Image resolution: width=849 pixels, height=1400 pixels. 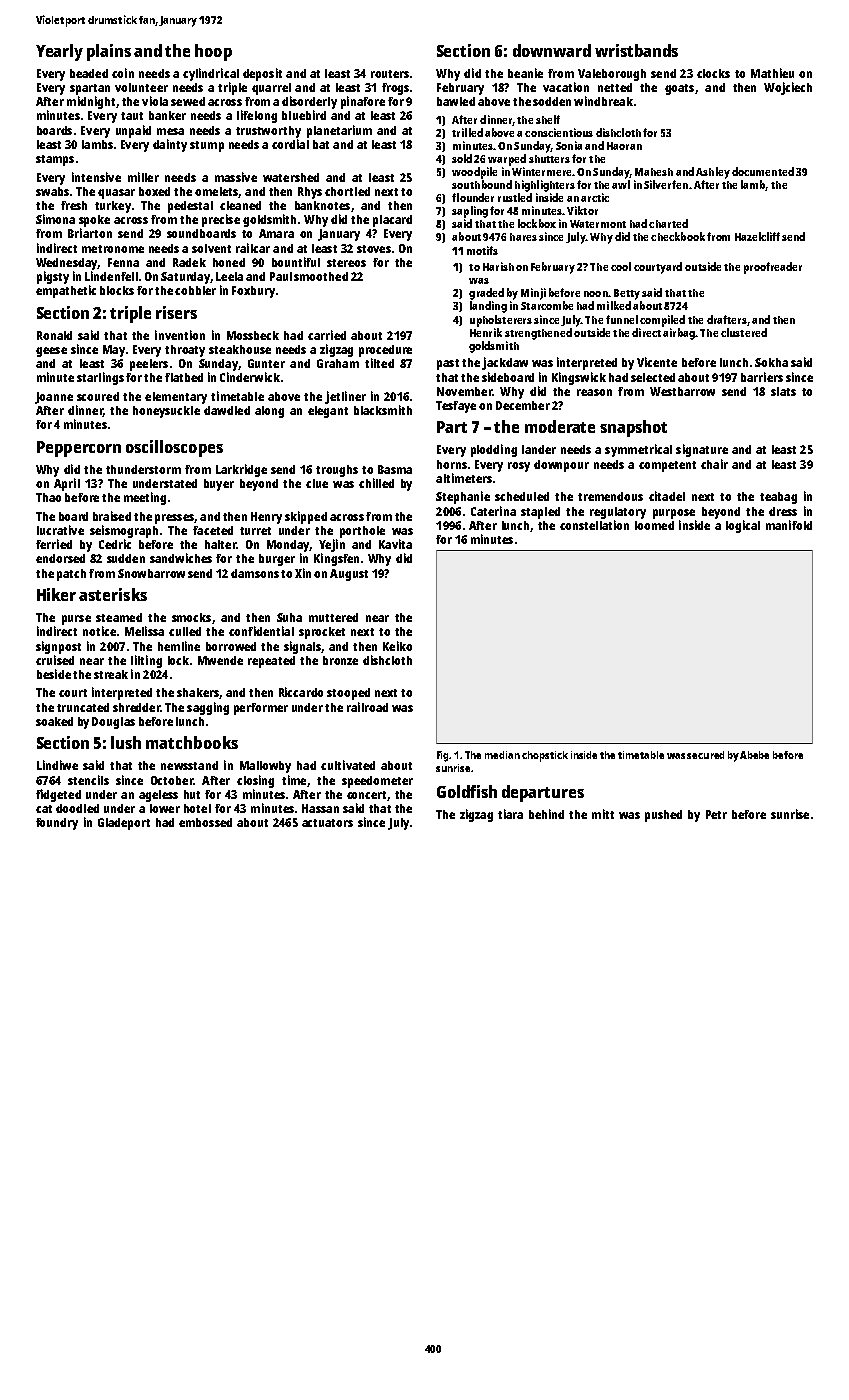 What do you see at coordinates (636, 50) in the screenshot?
I see `wristbands` at bounding box center [636, 50].
